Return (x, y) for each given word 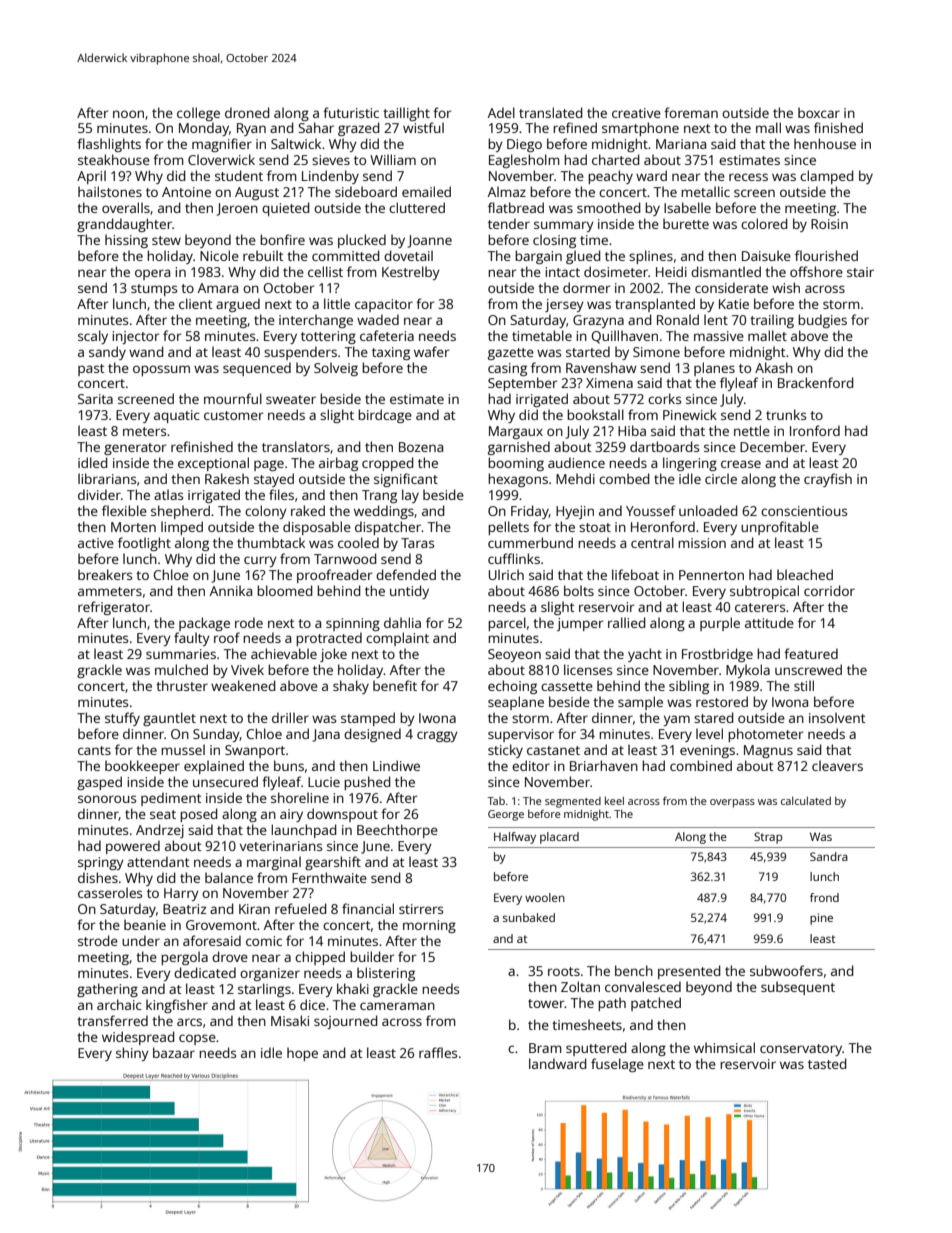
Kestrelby (411, 273)
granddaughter (124, 225)
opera (152, 274)
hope (302, 1054)
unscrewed (808, 669)
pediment (171, 799)
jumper (580, 624)
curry (260, 561)
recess (748, 177)
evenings (707, 751)
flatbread (516, 207)
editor (531, 765)
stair (860, 272)
